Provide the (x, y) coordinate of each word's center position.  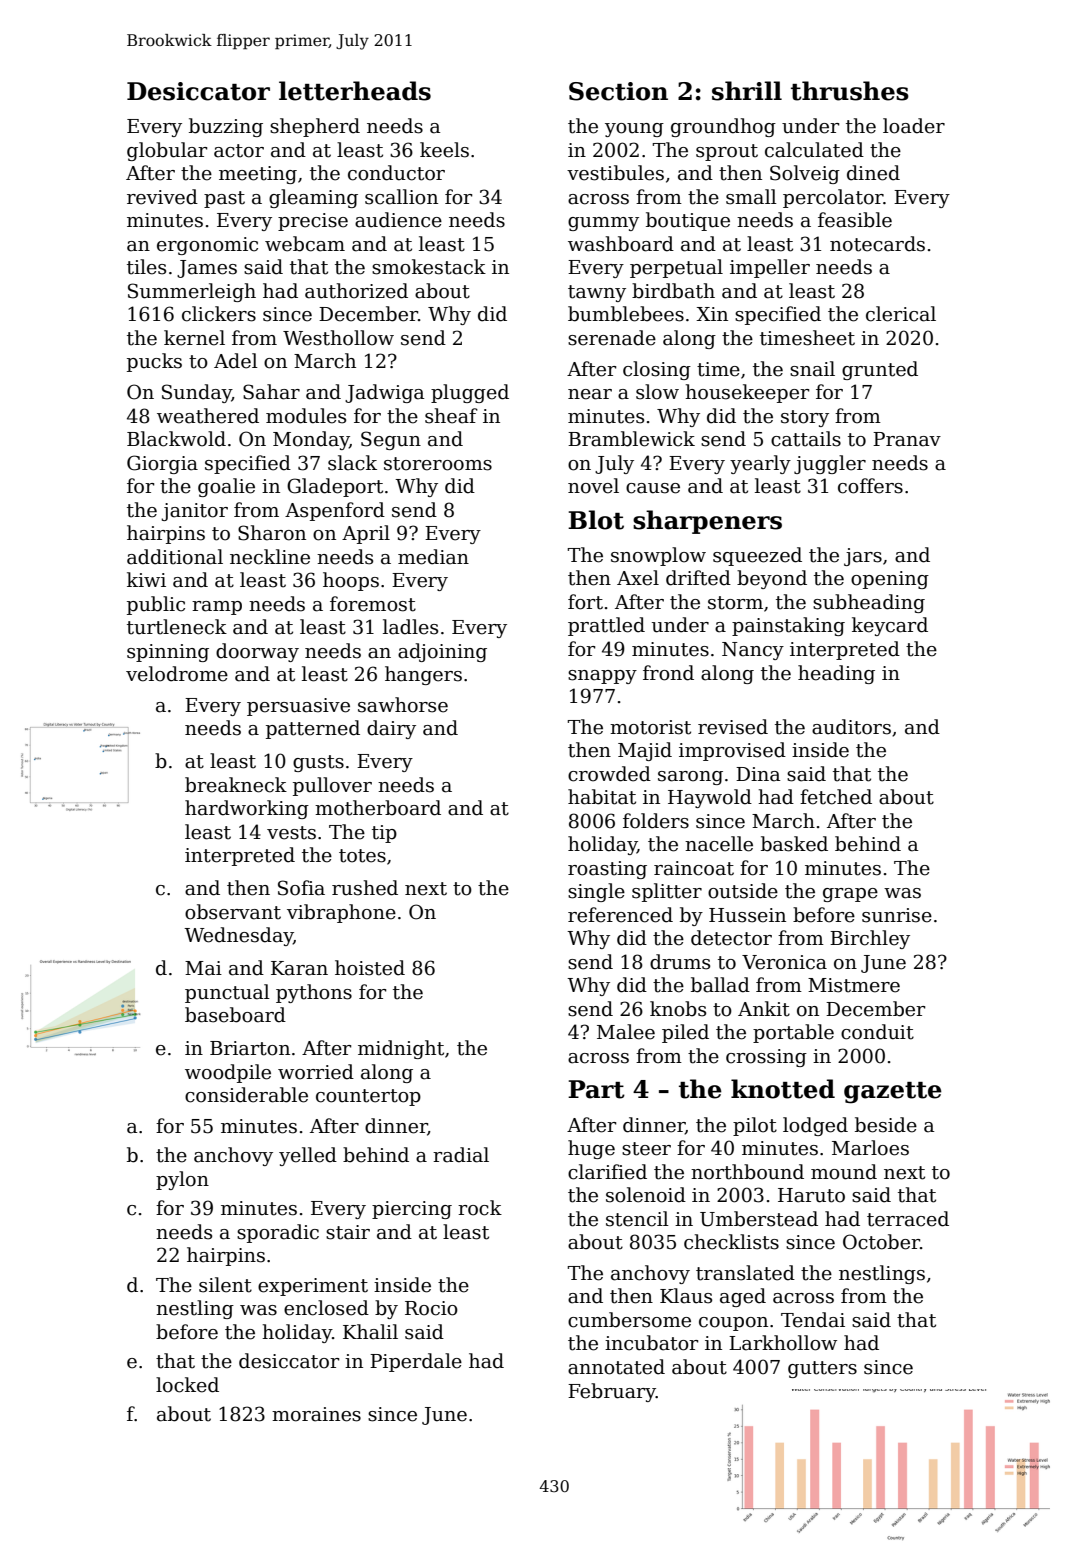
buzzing (226, 127)
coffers (870, 486)
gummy (603, 224)
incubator (651, 1343)
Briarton (250, 1048)
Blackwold (176, 439)
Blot (596, 520)
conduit (877, 1032)
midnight (401, 1049)
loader (914, 126)
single (596, 892)
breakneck (236, 785)
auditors (851, 727)
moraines (316, 1414)
